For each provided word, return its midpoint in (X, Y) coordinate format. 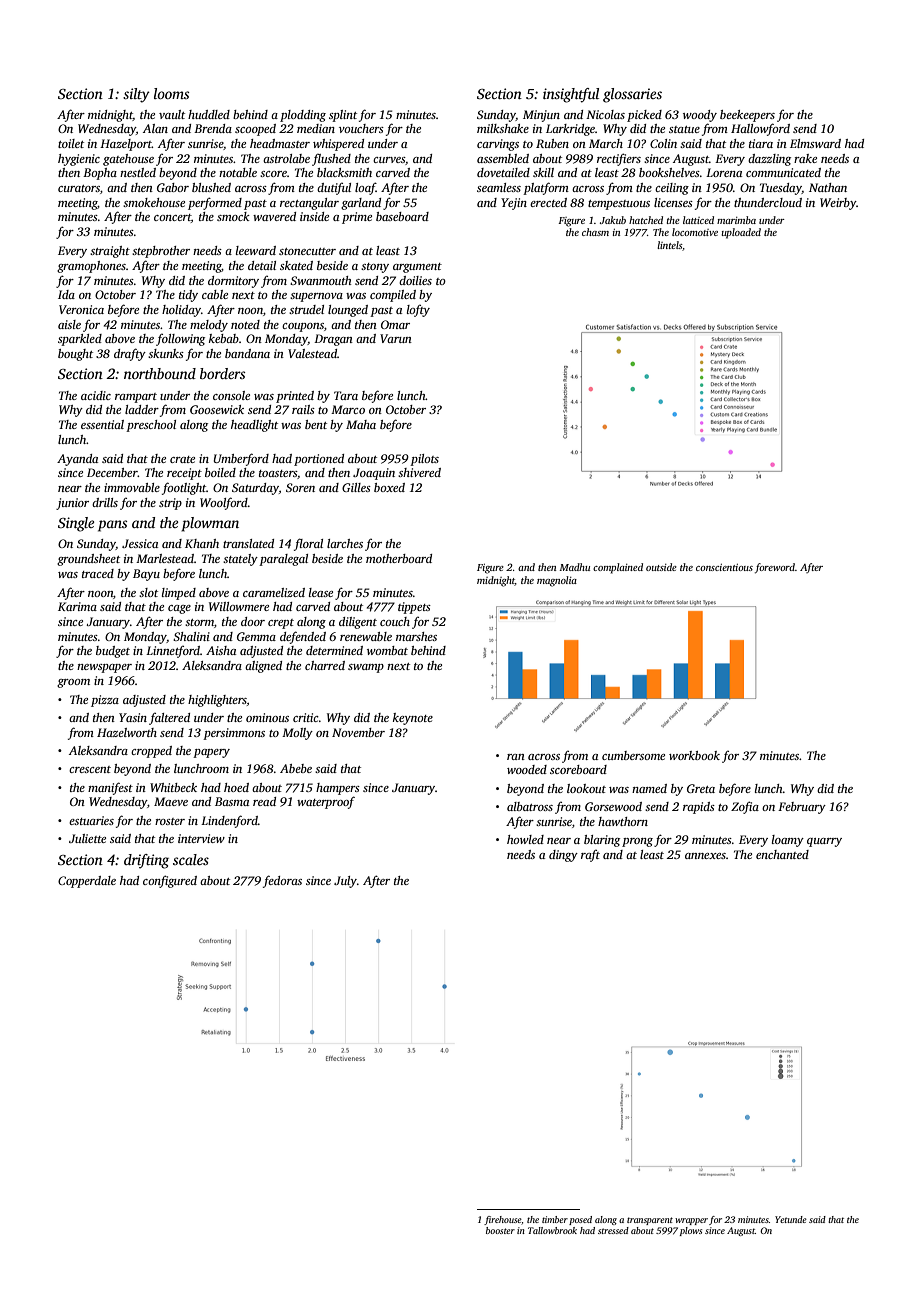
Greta (701, 788)
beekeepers (747, 116)
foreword (775, 568)
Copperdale (87, 882)
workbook (694, 755)
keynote (413, 719)
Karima (77, 606)
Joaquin (374, 474)
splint (343, 116)
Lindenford (229, 821)
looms (171, 93)
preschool (151, 426)
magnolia (557, 581)
